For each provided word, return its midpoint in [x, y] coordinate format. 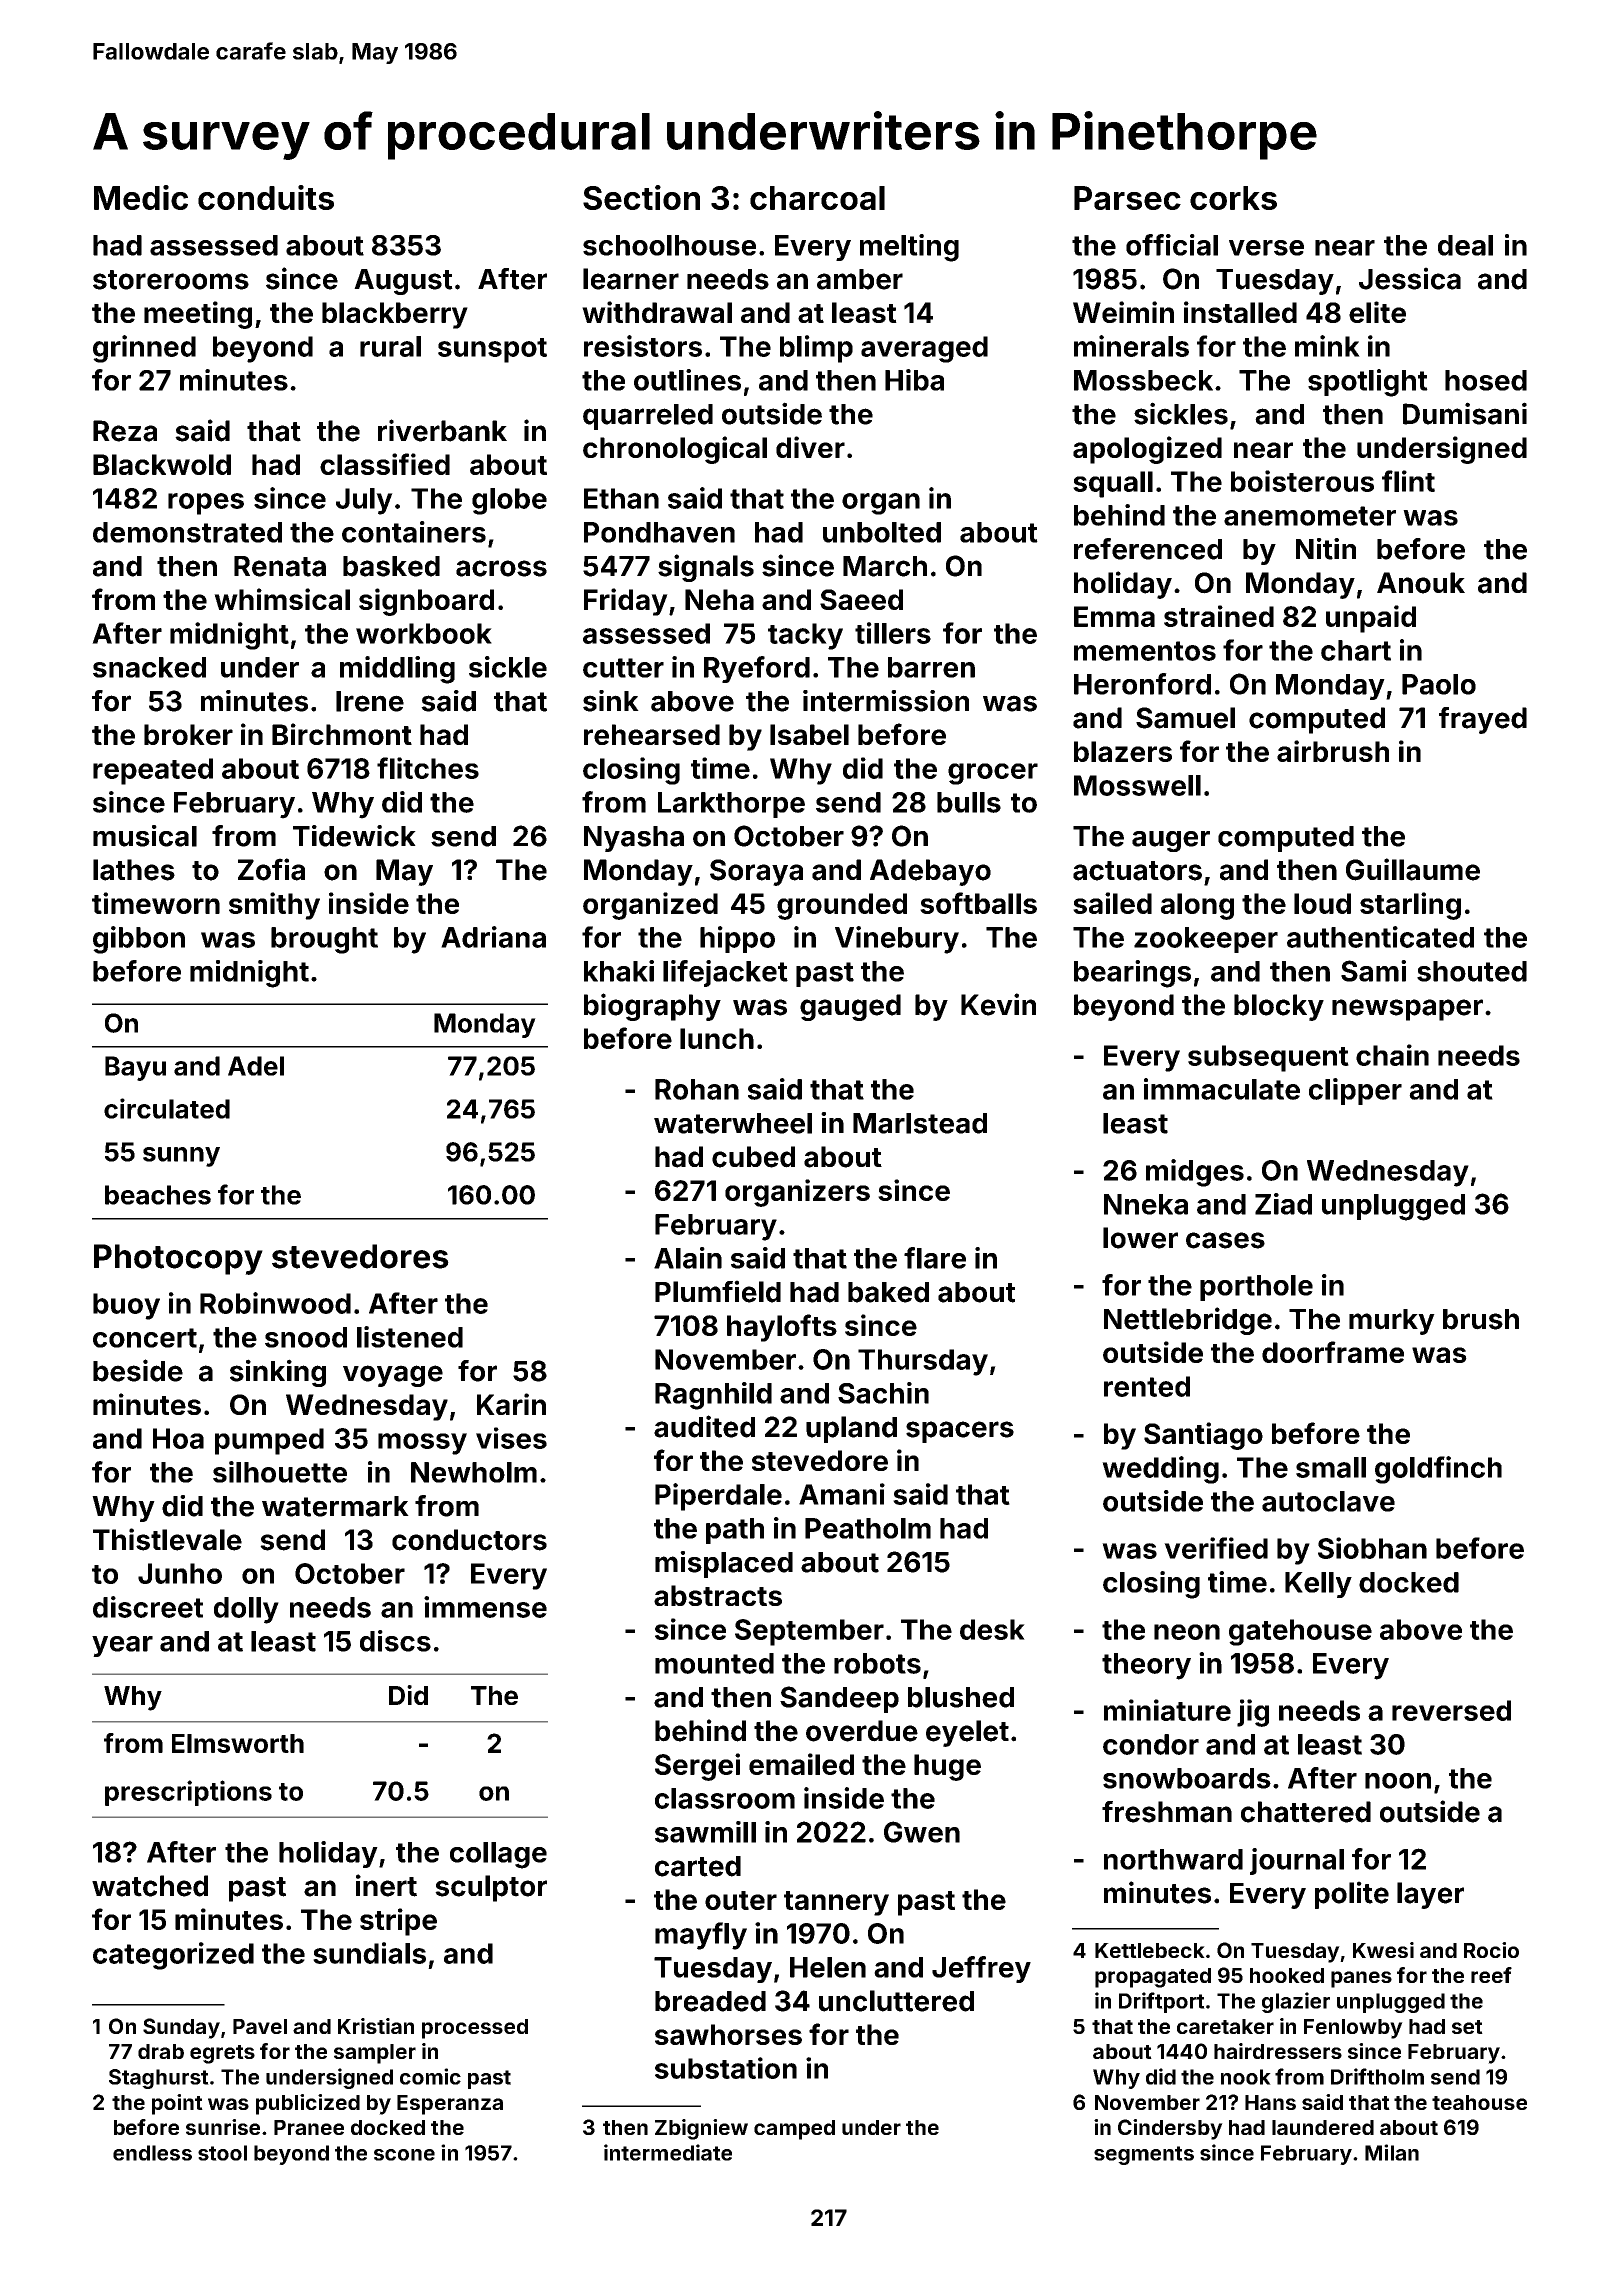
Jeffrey [981, 1969]
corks [1233, 198]
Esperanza [450, 2105]
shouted [1472, 971]
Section [641, 197]
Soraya [756, 872]
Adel [256, 1066]
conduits [266, 197]
